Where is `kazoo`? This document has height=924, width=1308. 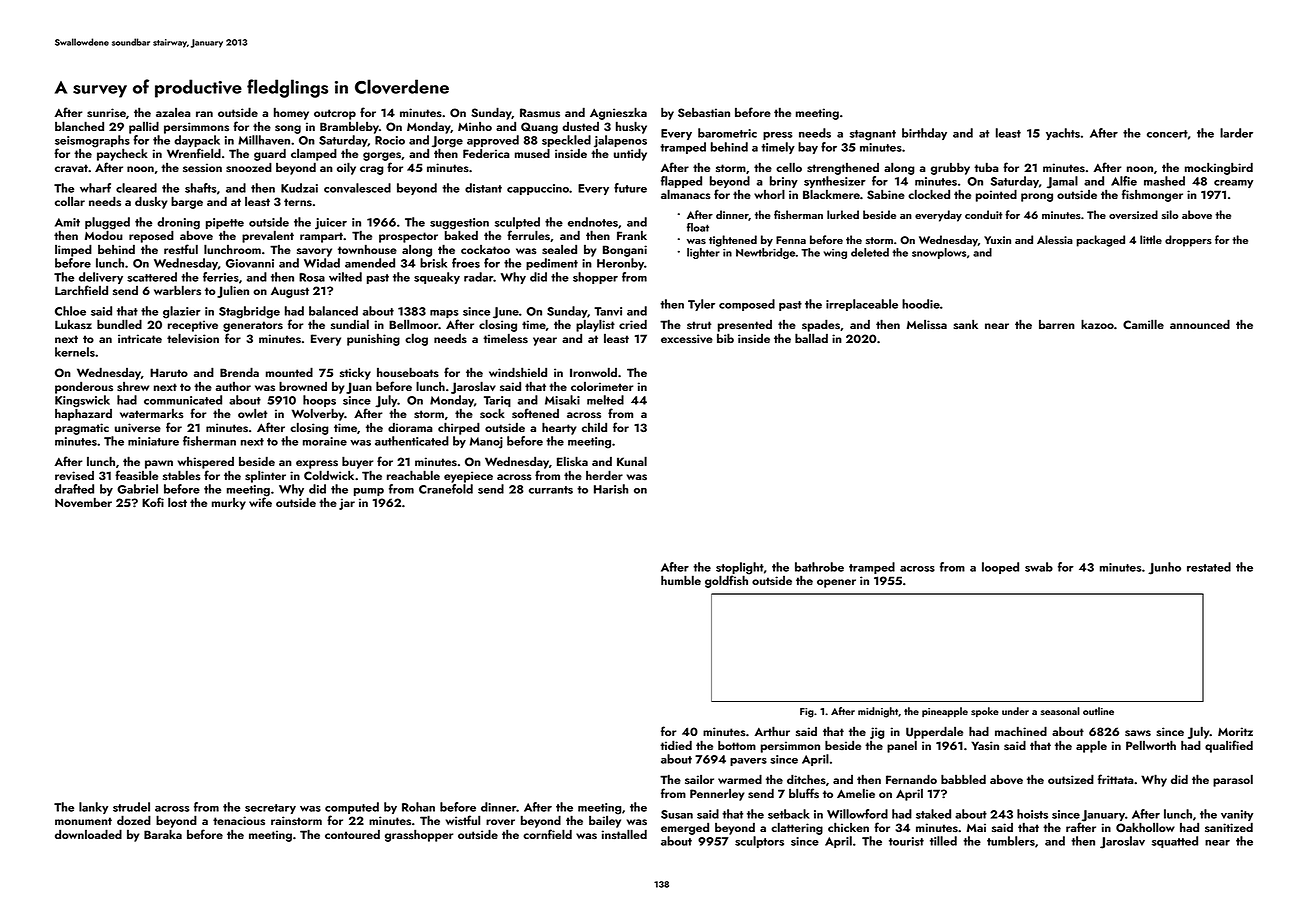
kazoo is located at coordinates (1097, 324).
